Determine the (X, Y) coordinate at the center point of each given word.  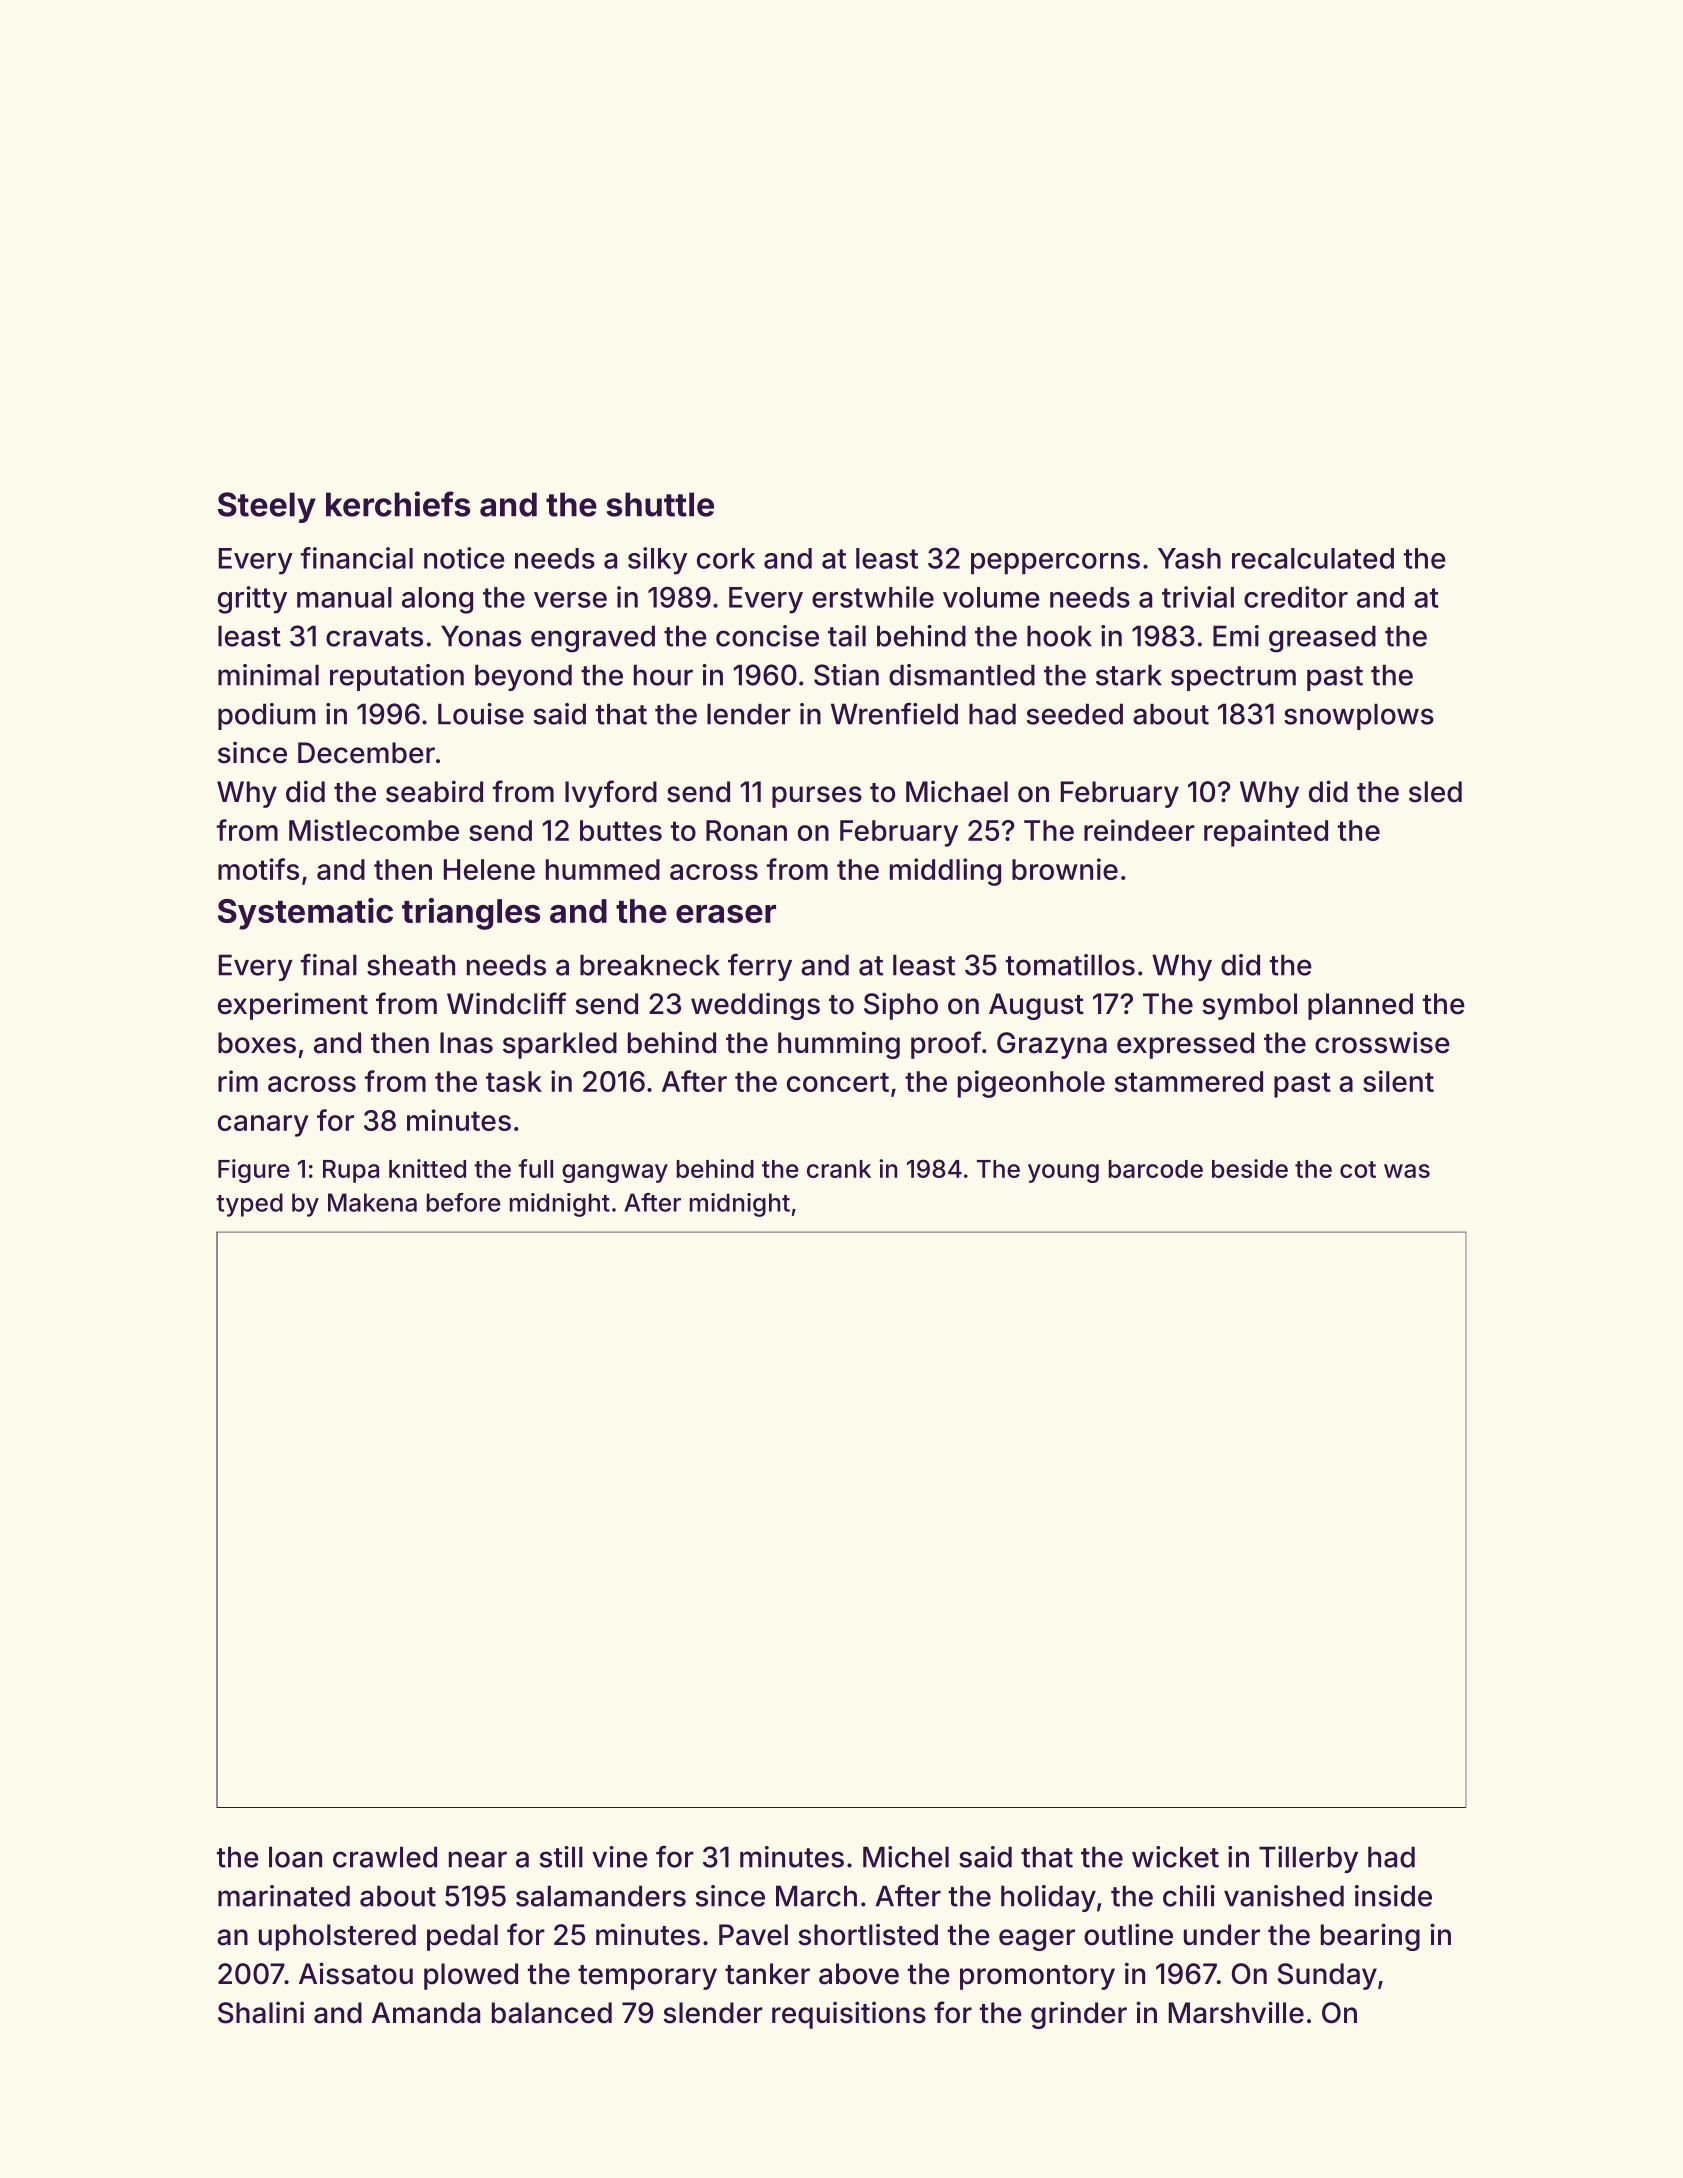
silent (1398, 1081)
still (561, 1857)
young (1063, 1173)
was (1407, 1171)
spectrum (1233, 678)
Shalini (261, 2012)
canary (263, 1126)
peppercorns (1055, 564)
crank (839, 1169)
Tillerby (1308, 1859)
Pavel (753, 1935)
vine (620, 1857)
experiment (293, 1006)
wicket (1175, 1857)
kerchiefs (398, 504)
